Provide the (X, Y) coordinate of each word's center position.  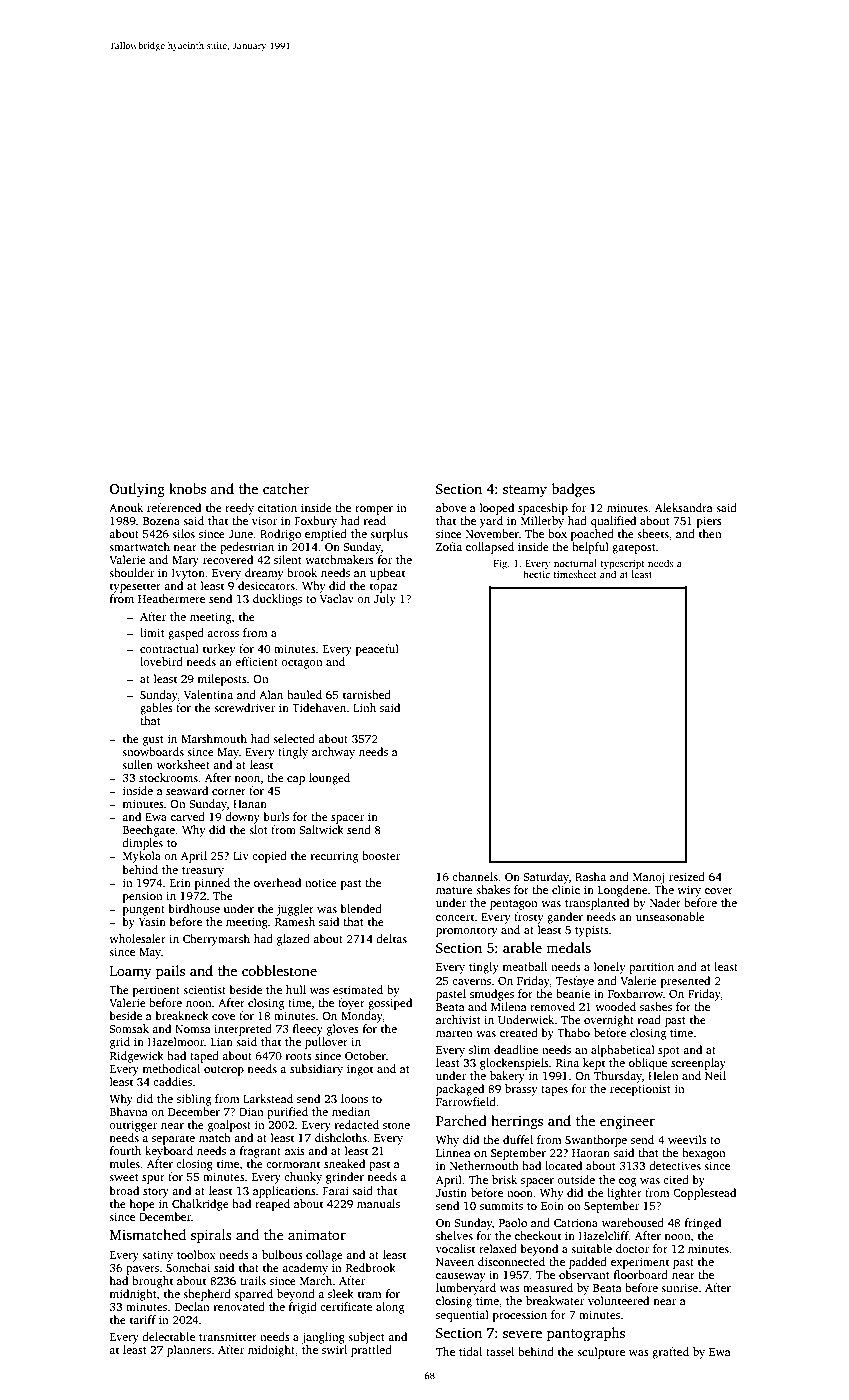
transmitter (228, 1336)
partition (651, 968)
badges (573, 490)
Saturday (546, 878)
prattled (371, 1351)
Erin (180, 882)
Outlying (137, 490)
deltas (391, 938)
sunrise (679, 1287)
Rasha (590, 876)
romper (374, 510)
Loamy (131, 972)
